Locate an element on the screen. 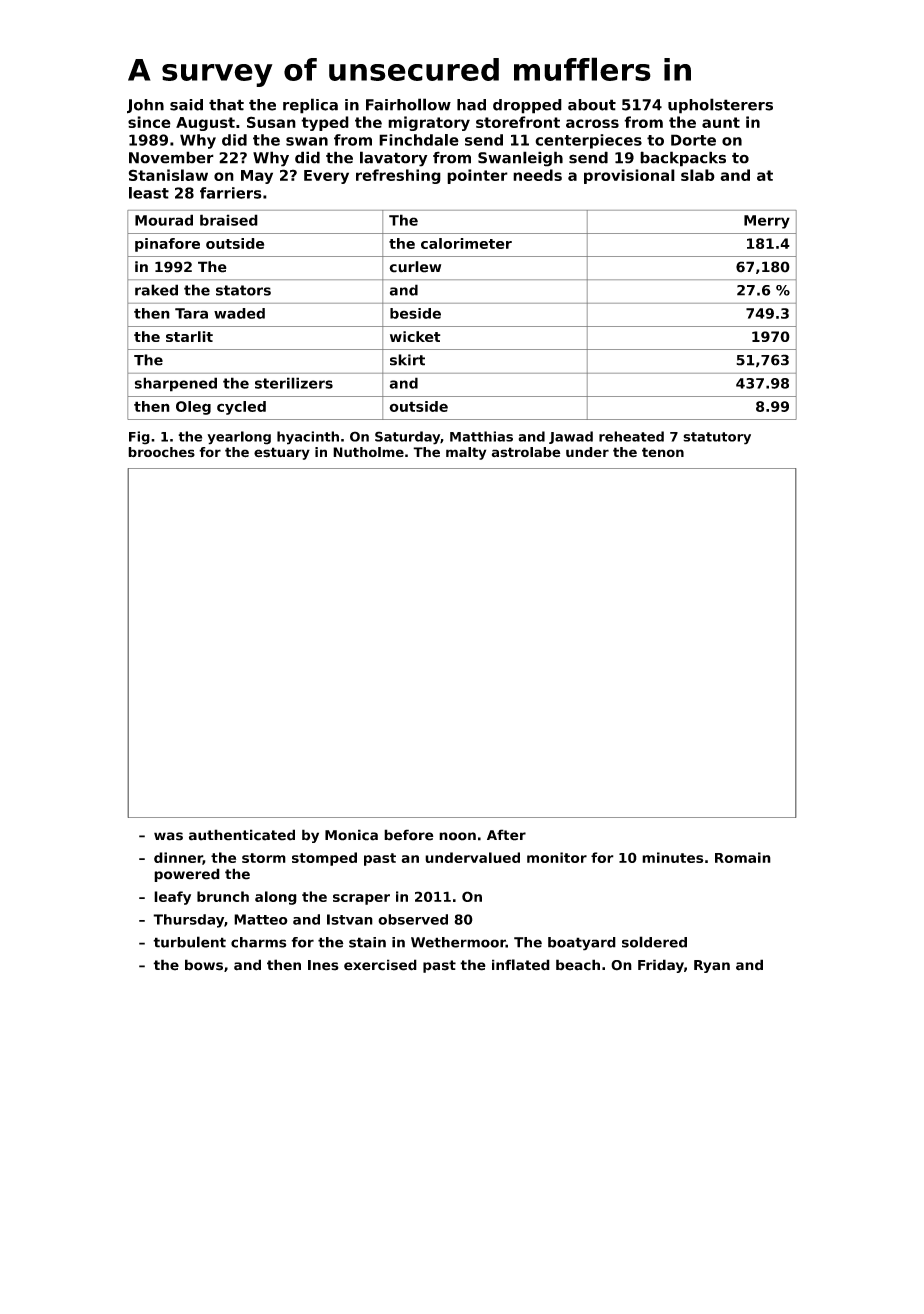 Image resolution: width=924 pixels, height=1314 pixels. needs is located at coordinates (537, 175).
